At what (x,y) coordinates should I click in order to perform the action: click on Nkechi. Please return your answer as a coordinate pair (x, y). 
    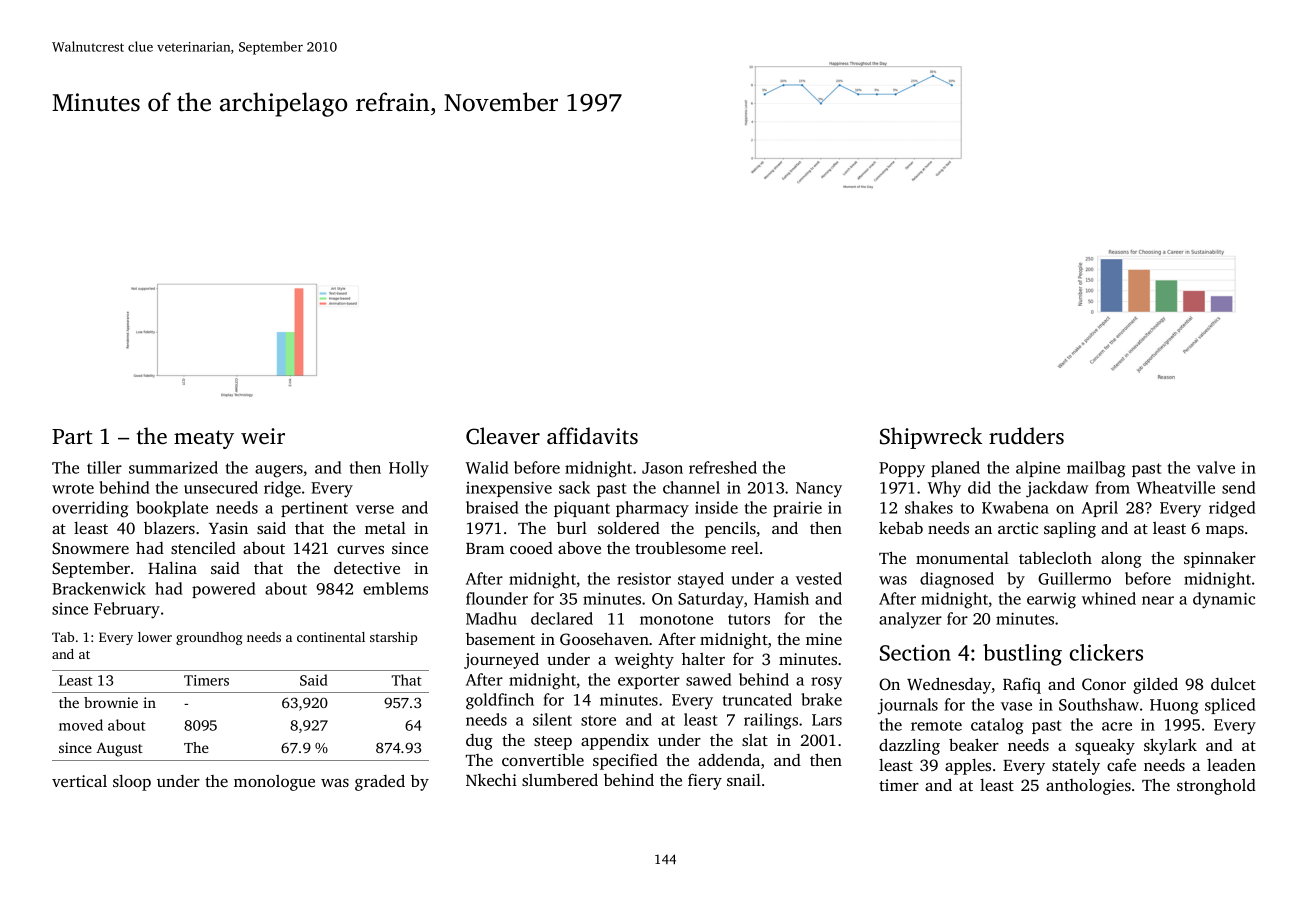
    Looking at the image, I should click on (491, 779).
